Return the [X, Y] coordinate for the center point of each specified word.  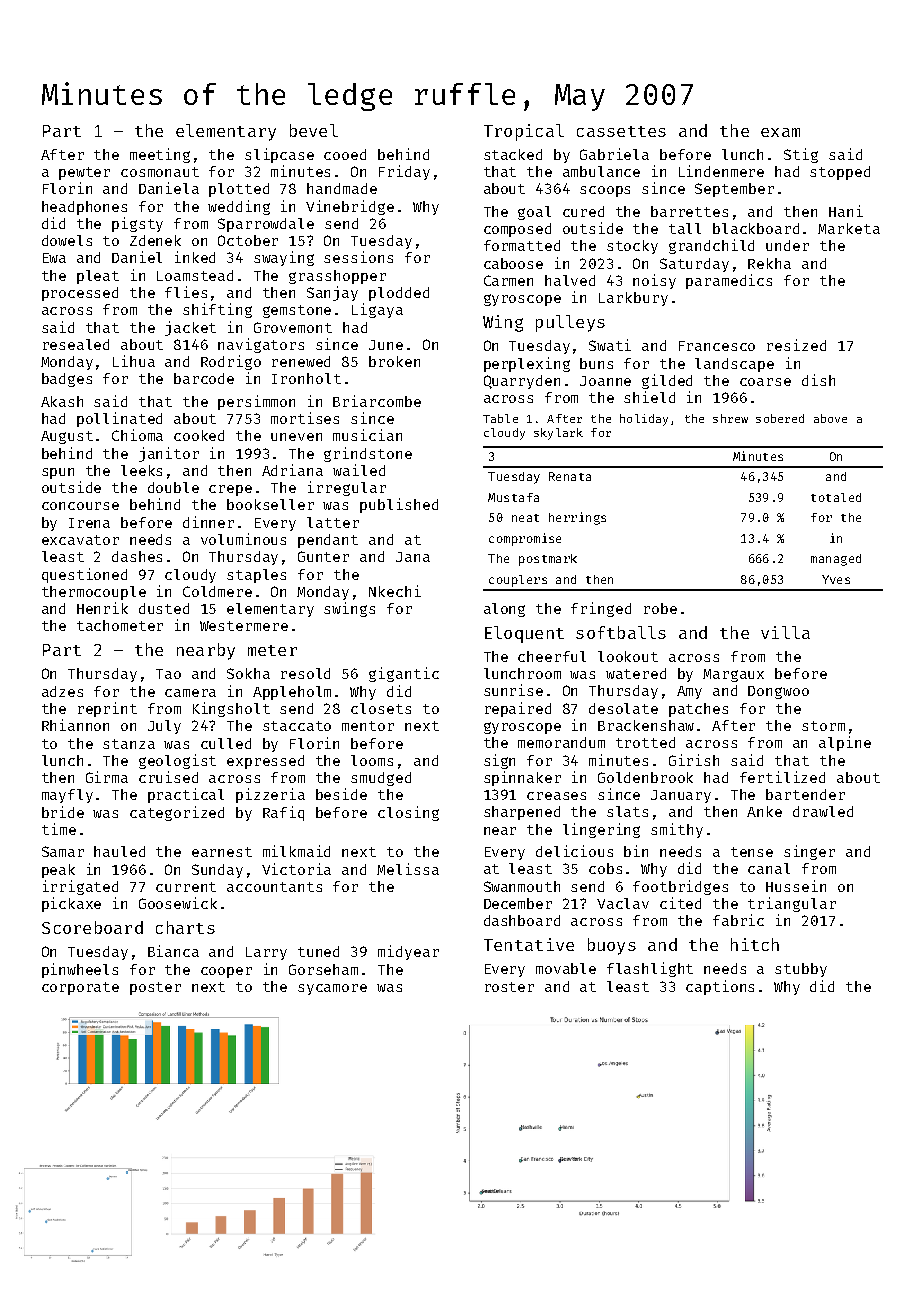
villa [785, 632]
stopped [840, 173]
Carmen [508, 280]
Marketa [849, 228]
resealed [76, 344]
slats [627, 811]
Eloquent [524, 634]
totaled [836, 497]
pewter [84, 173]
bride [63, 812]
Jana [413, 557]
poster [155, 988]
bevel [314, 130]
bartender [805, 794]
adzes [62, 691]
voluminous [243, 539]
